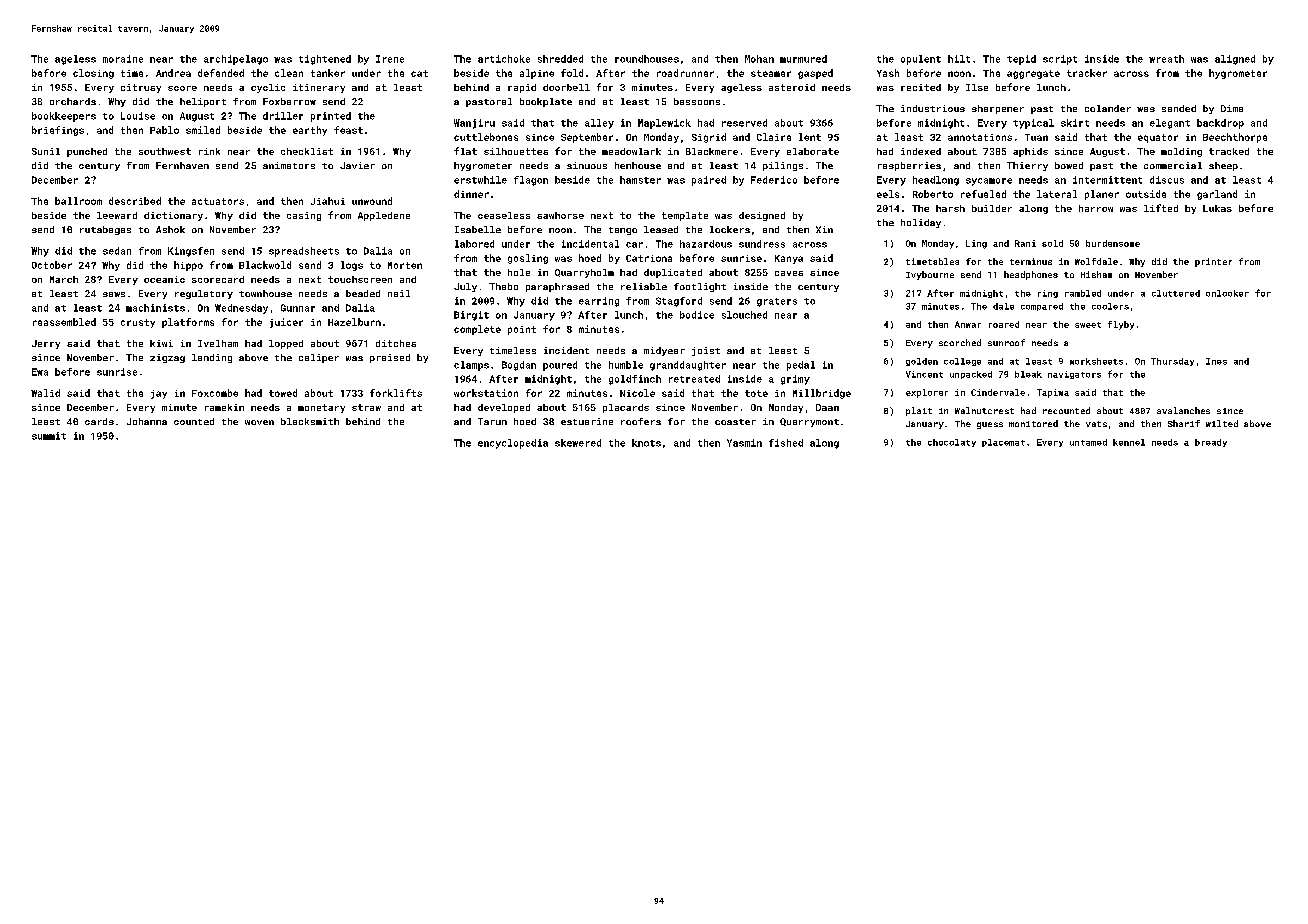 The height and width of the screenshot is (924, 1308). Describe the element at coordinates (49, 436) in the screenshot. I see `summit` at that location.
